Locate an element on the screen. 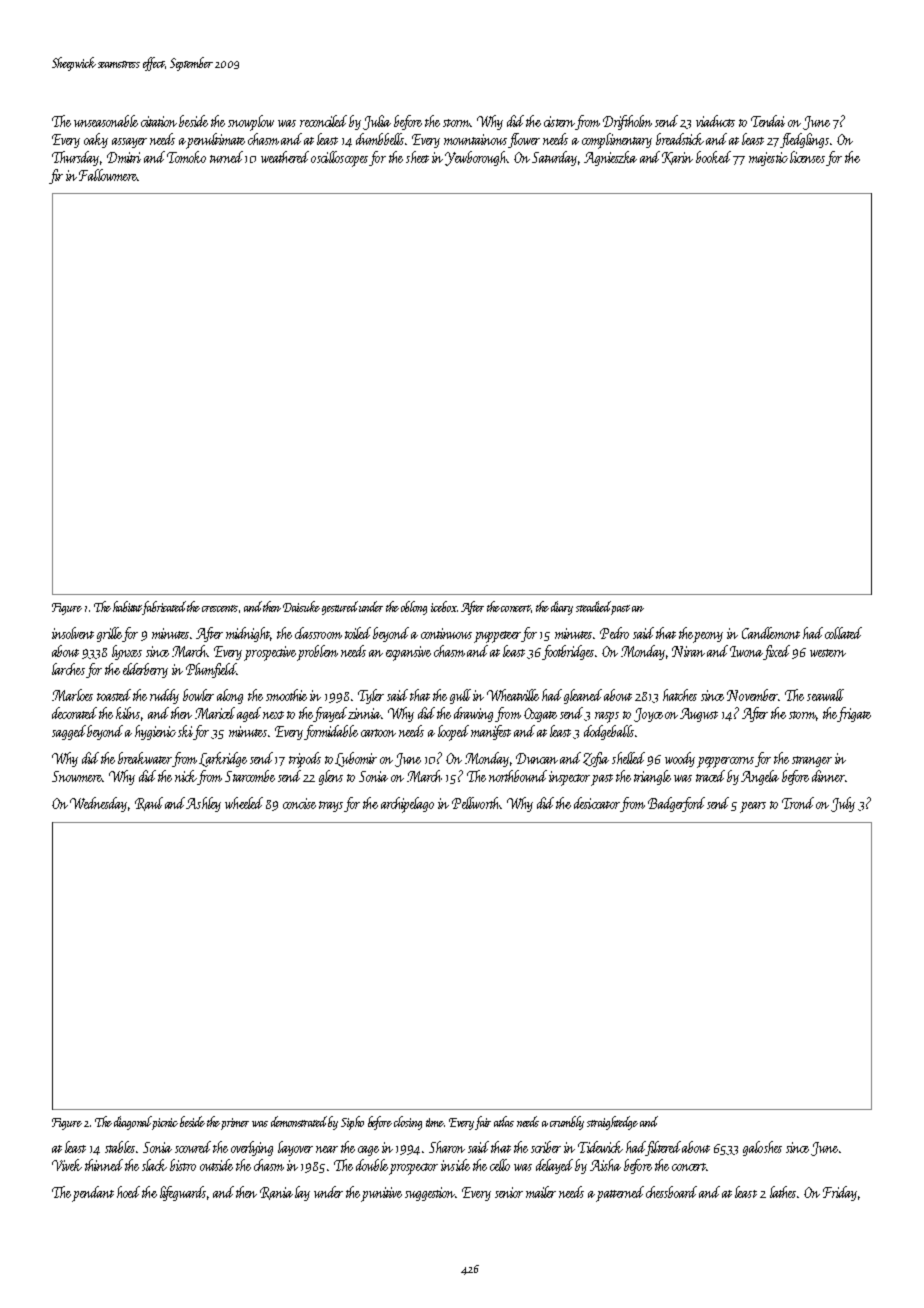 This screenshot has width=924, height=1308. Fallowmere is located at coordinates (108, 175).
